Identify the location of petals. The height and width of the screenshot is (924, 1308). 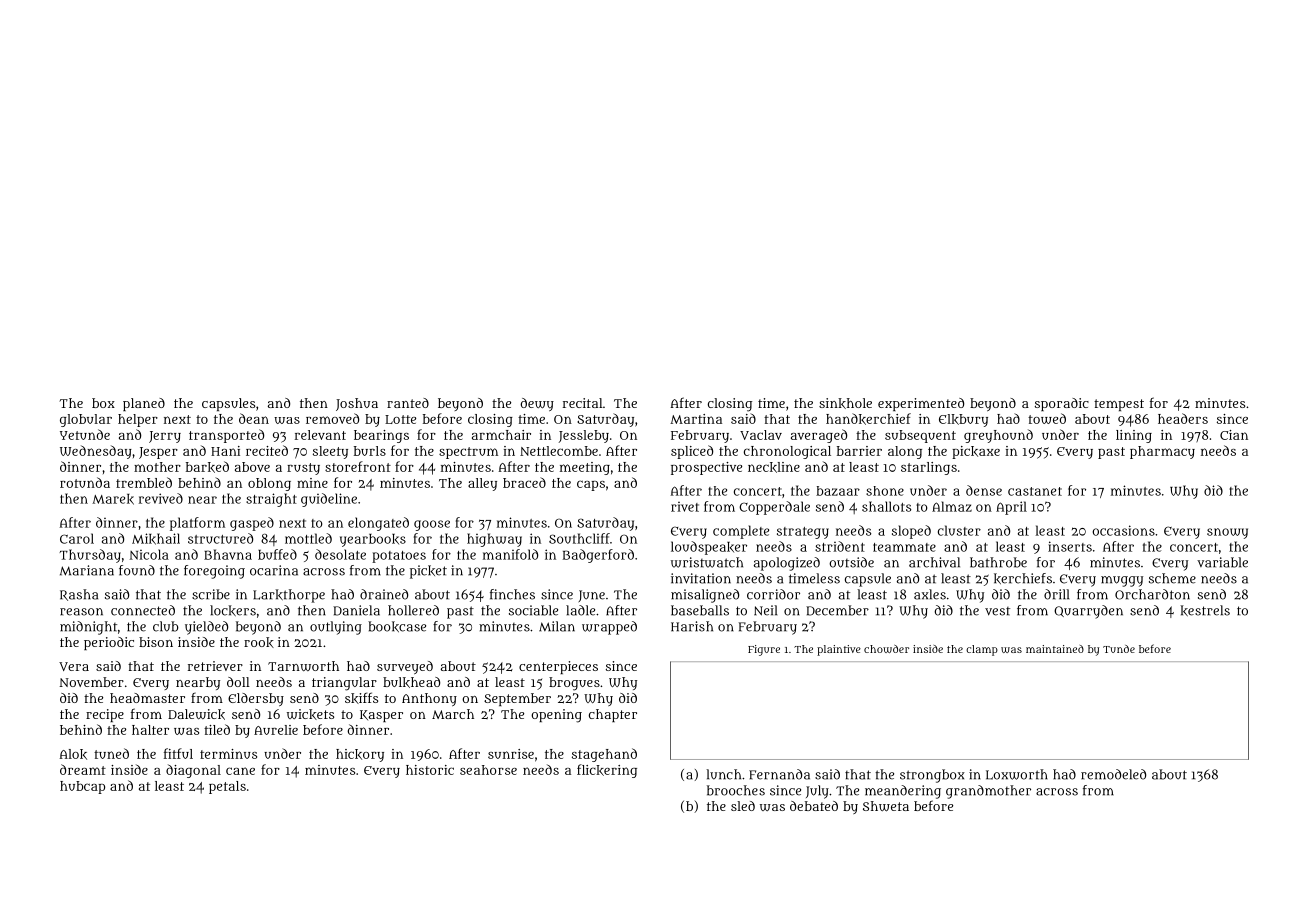
(227, 787).
